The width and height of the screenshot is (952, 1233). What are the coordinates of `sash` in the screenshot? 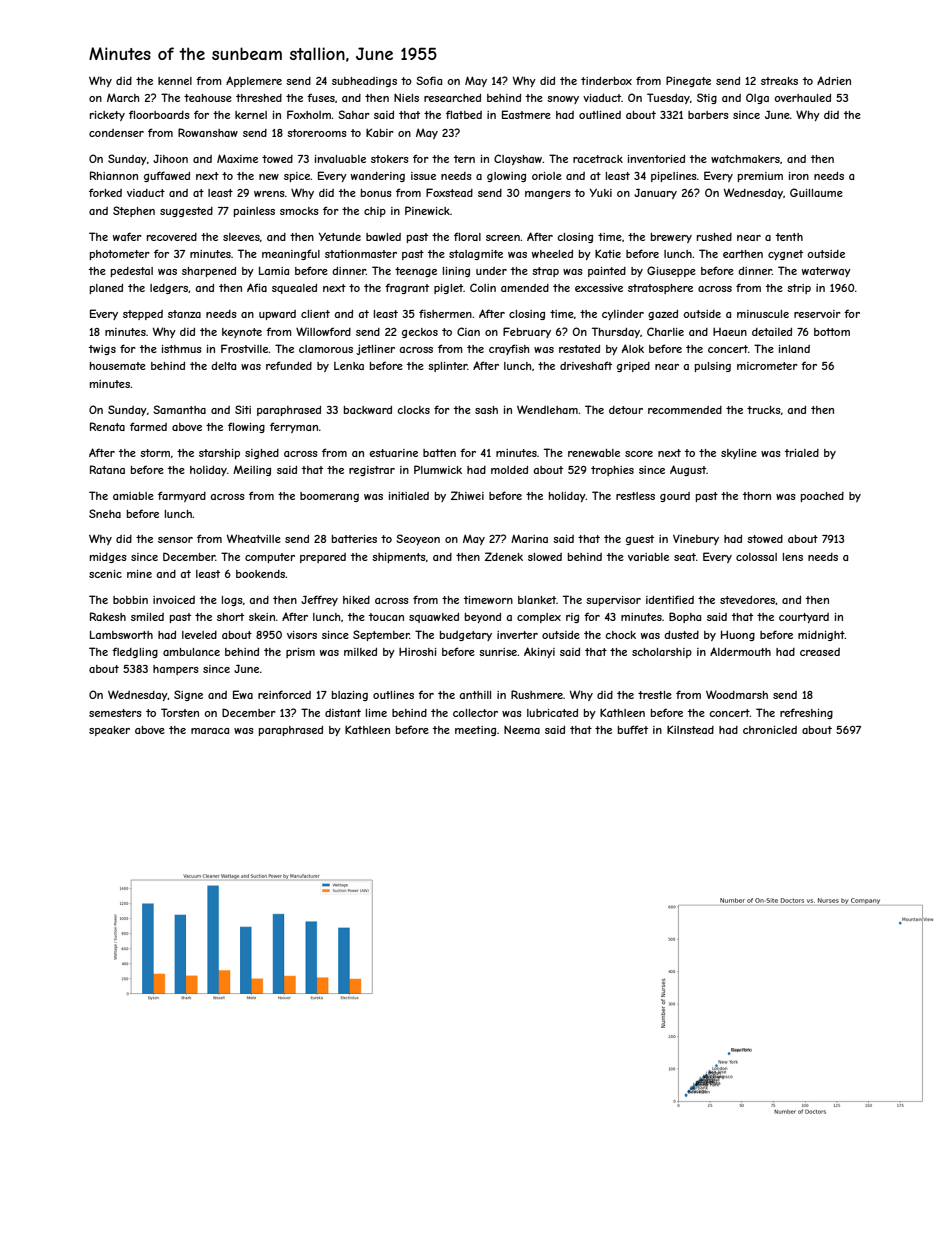 It's located at (486, 410).
